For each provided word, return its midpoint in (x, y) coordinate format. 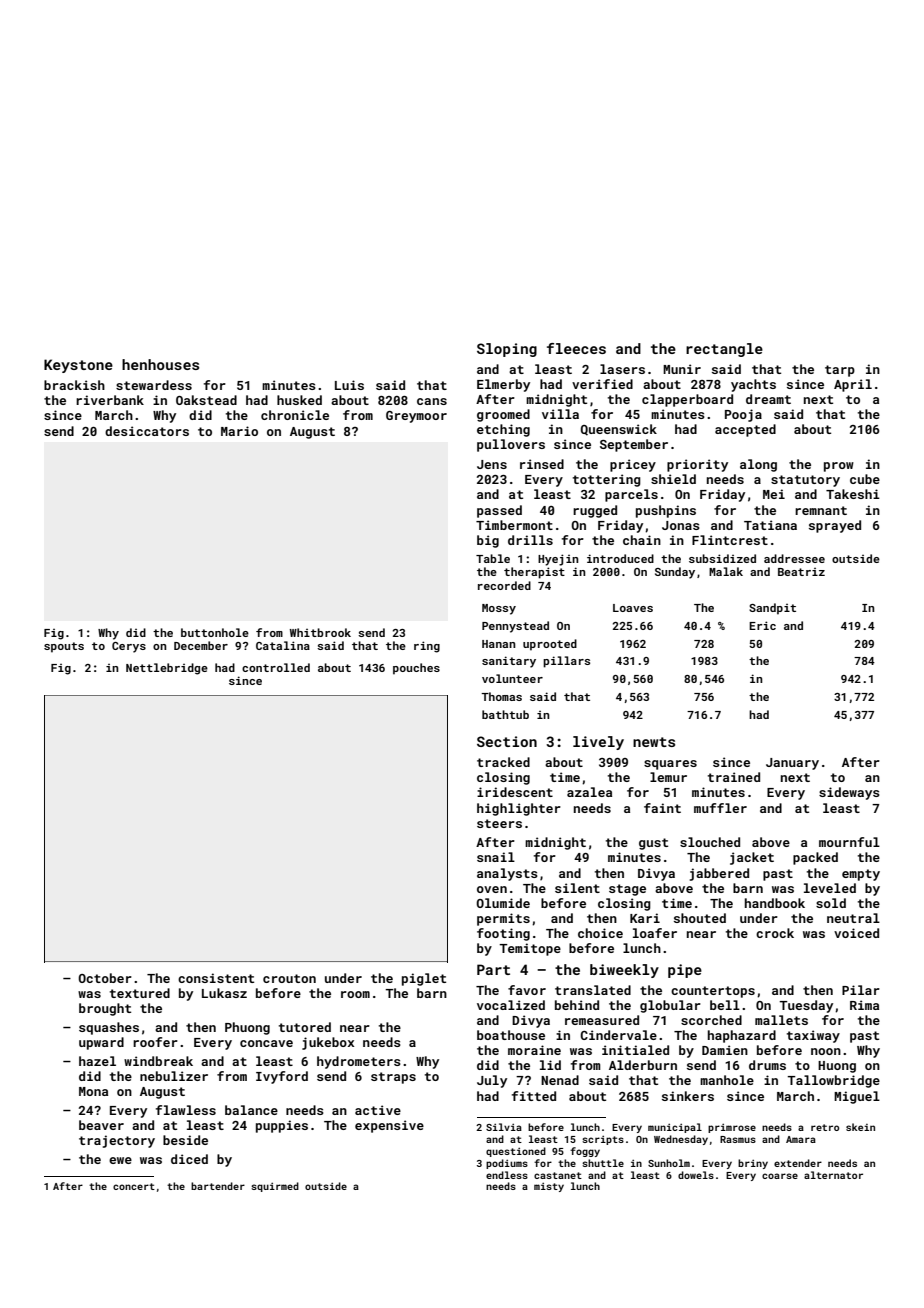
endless (507, 1175)
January (792, 764)
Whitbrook (320, 632)
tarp (840, 371)
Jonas (681, 525)
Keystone (78, 366)
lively (598, 743)
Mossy (499, 609)
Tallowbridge (833, 1081)
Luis (349, 385)
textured (140, 993)
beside (185, 1140)
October (105, 978)
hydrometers (359, 1062)
